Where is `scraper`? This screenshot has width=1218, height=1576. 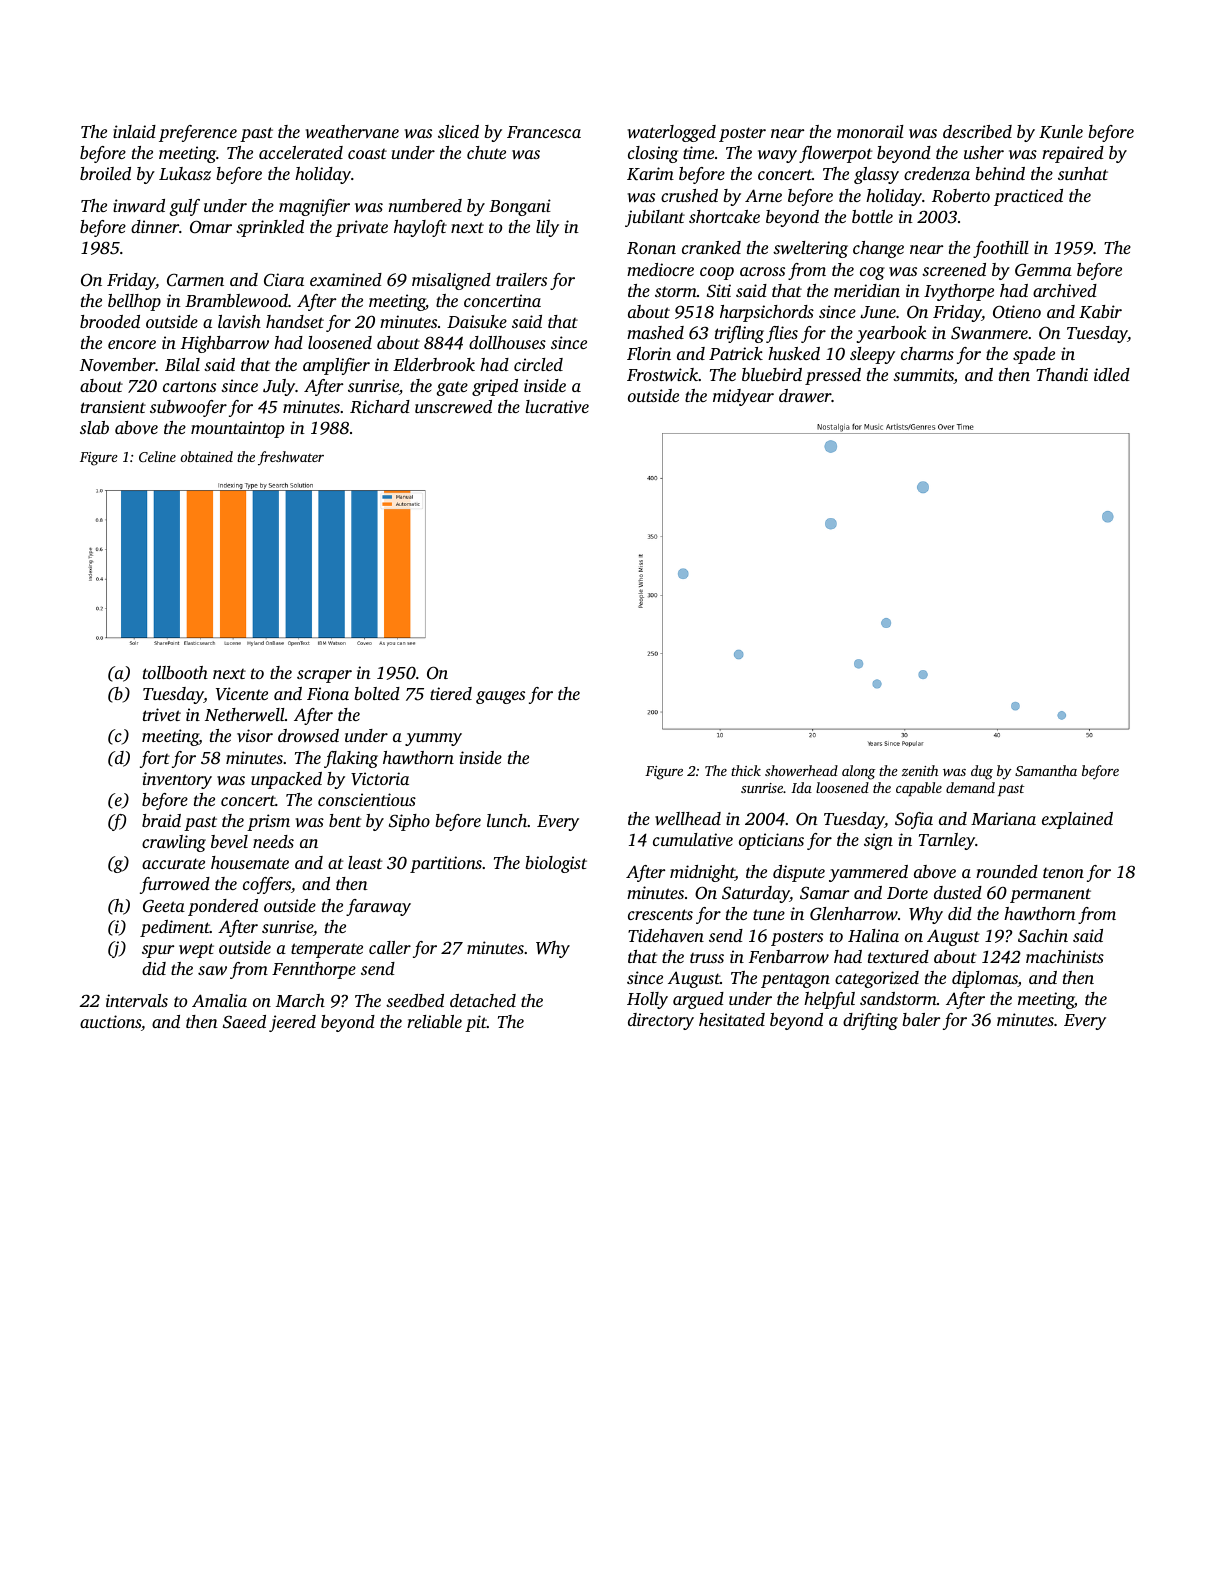
scraper is located at coordinates (324, 676).
